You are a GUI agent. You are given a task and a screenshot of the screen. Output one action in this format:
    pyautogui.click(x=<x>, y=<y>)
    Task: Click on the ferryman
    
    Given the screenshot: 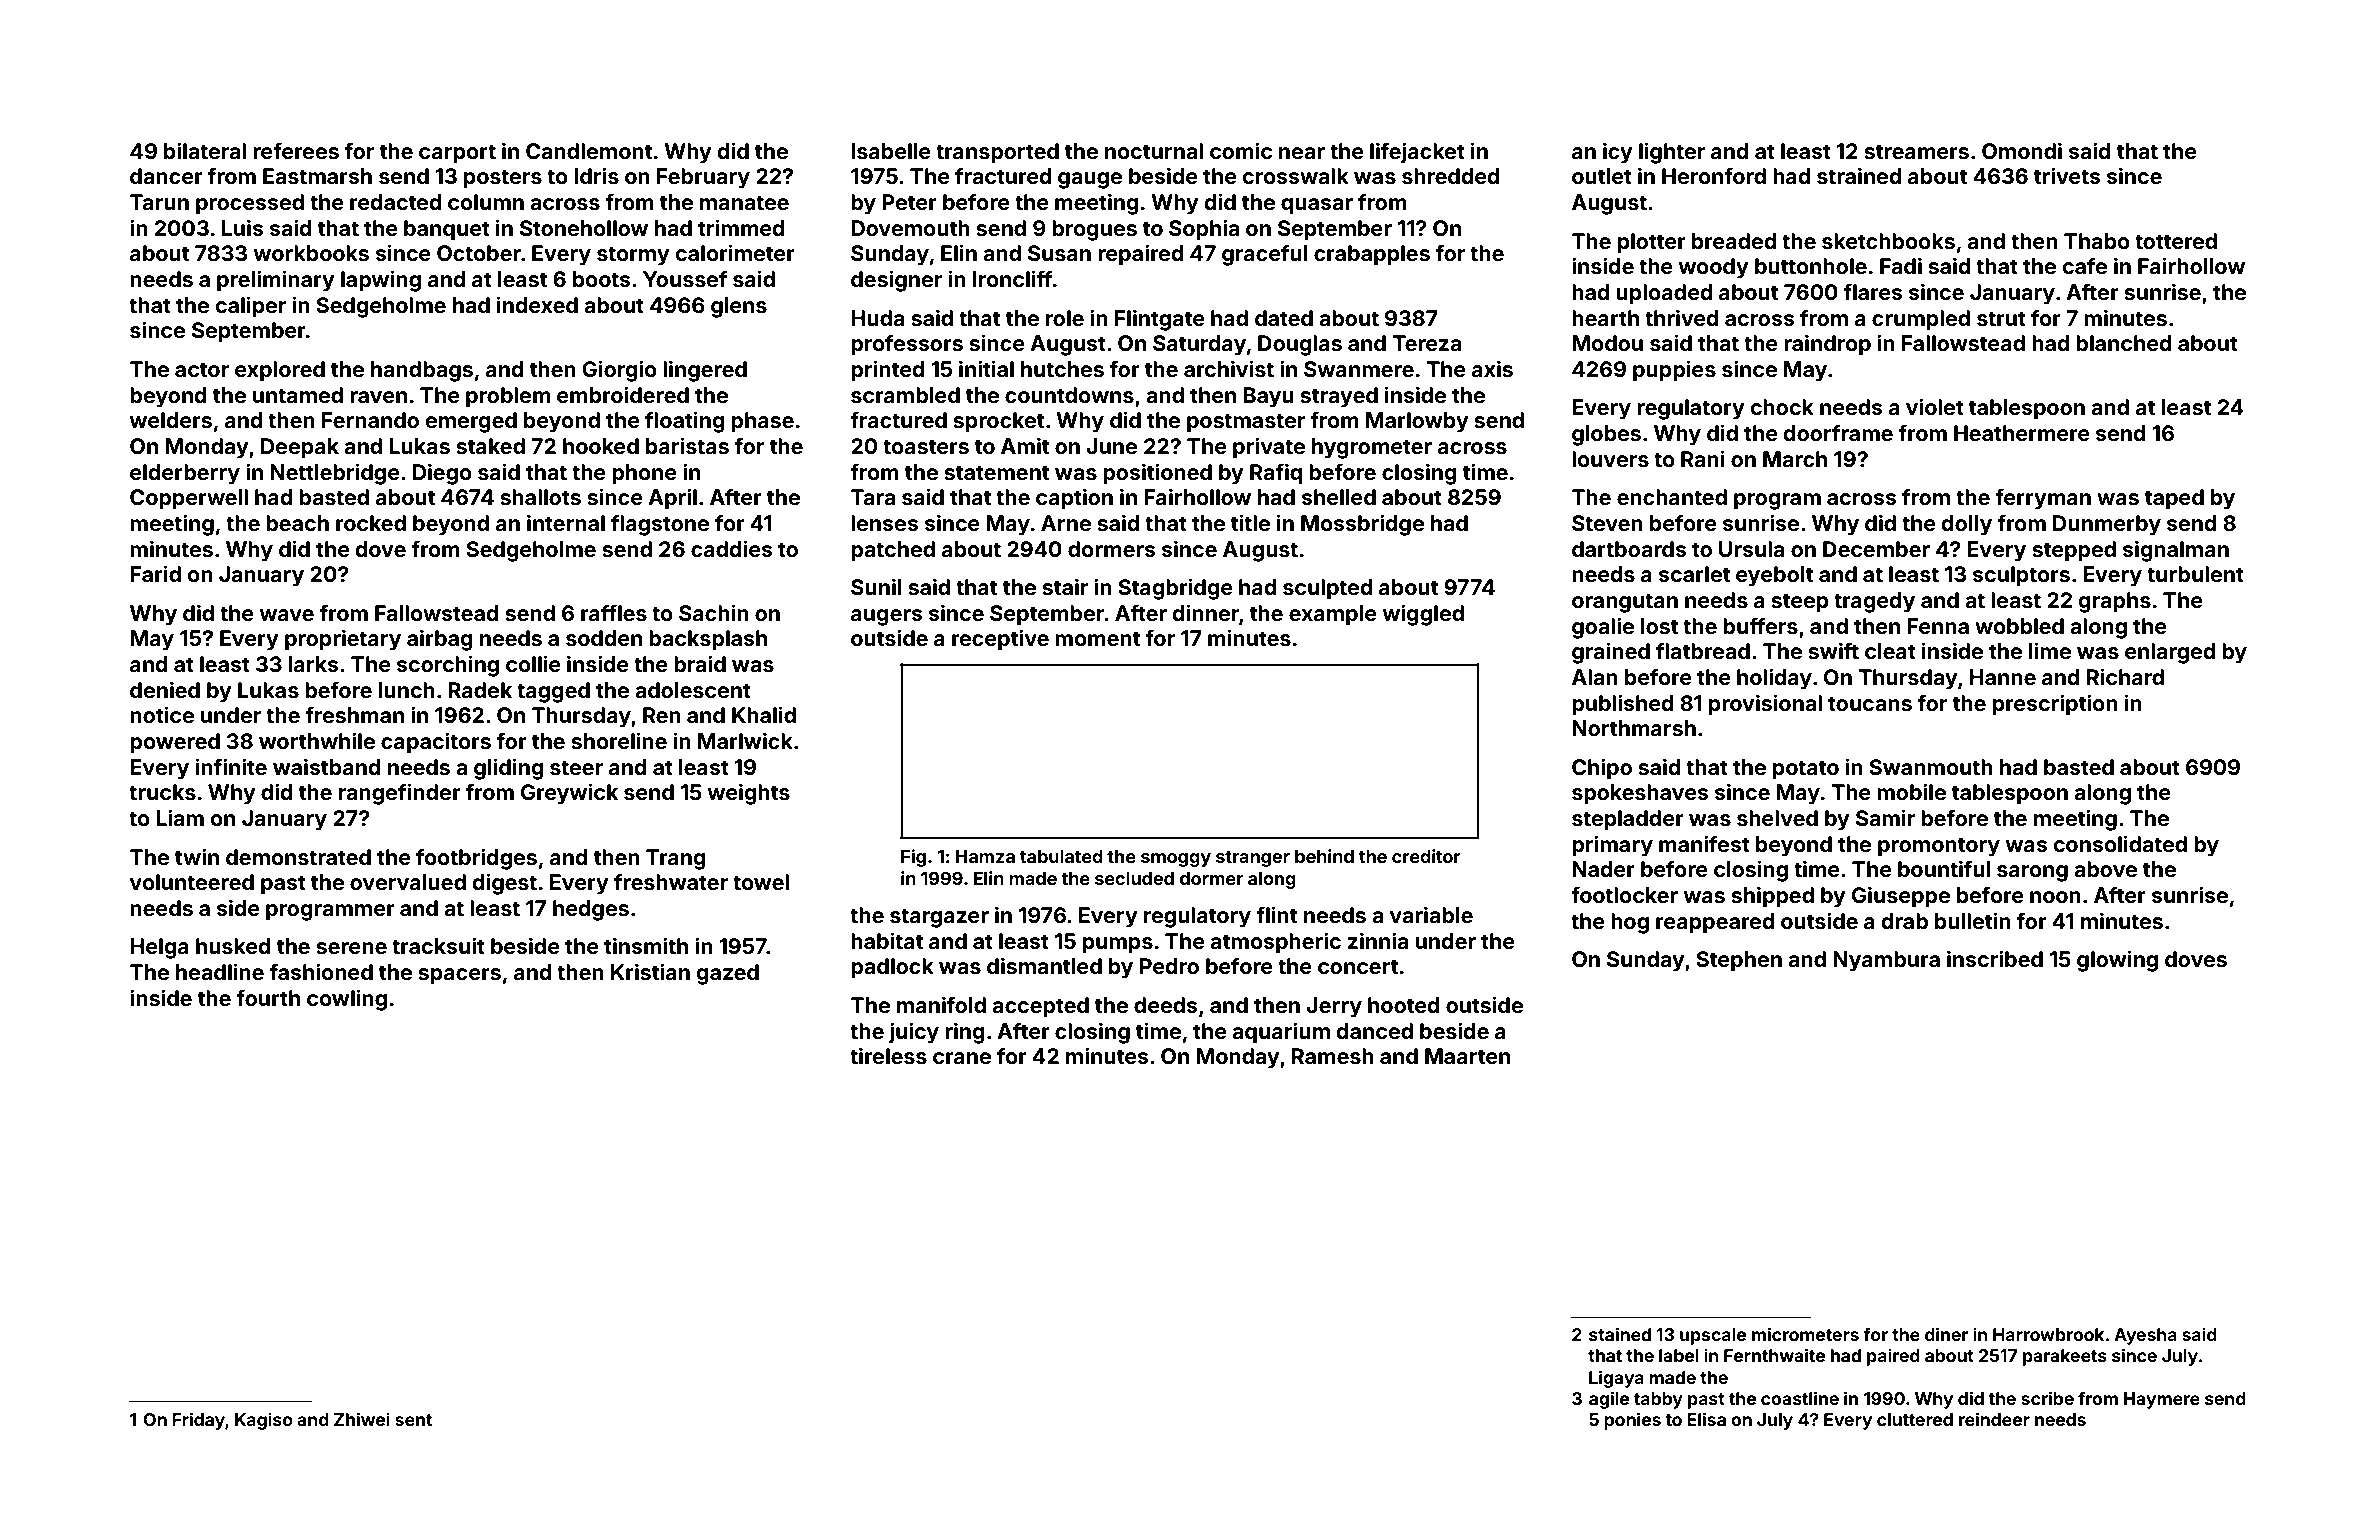 What is the action you would take?
    pyautogui.click(x=2043, y=499)
